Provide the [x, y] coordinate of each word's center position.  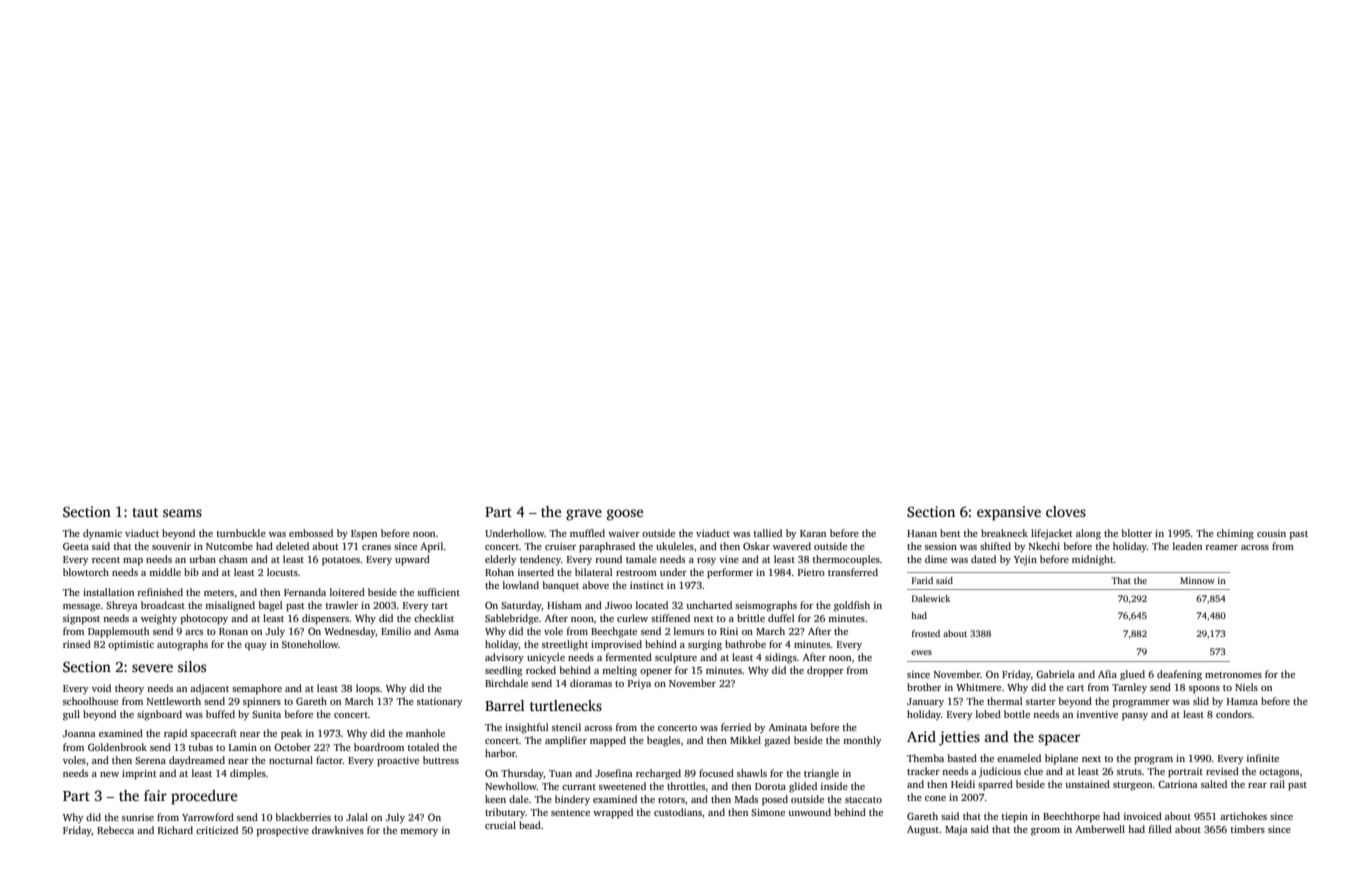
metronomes [1233, 675]
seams [182, 513]
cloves [1066, 511]
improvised [616, 645]
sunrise [138, 817]
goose [625, 515]
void [101, 688]
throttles [686, 786]
